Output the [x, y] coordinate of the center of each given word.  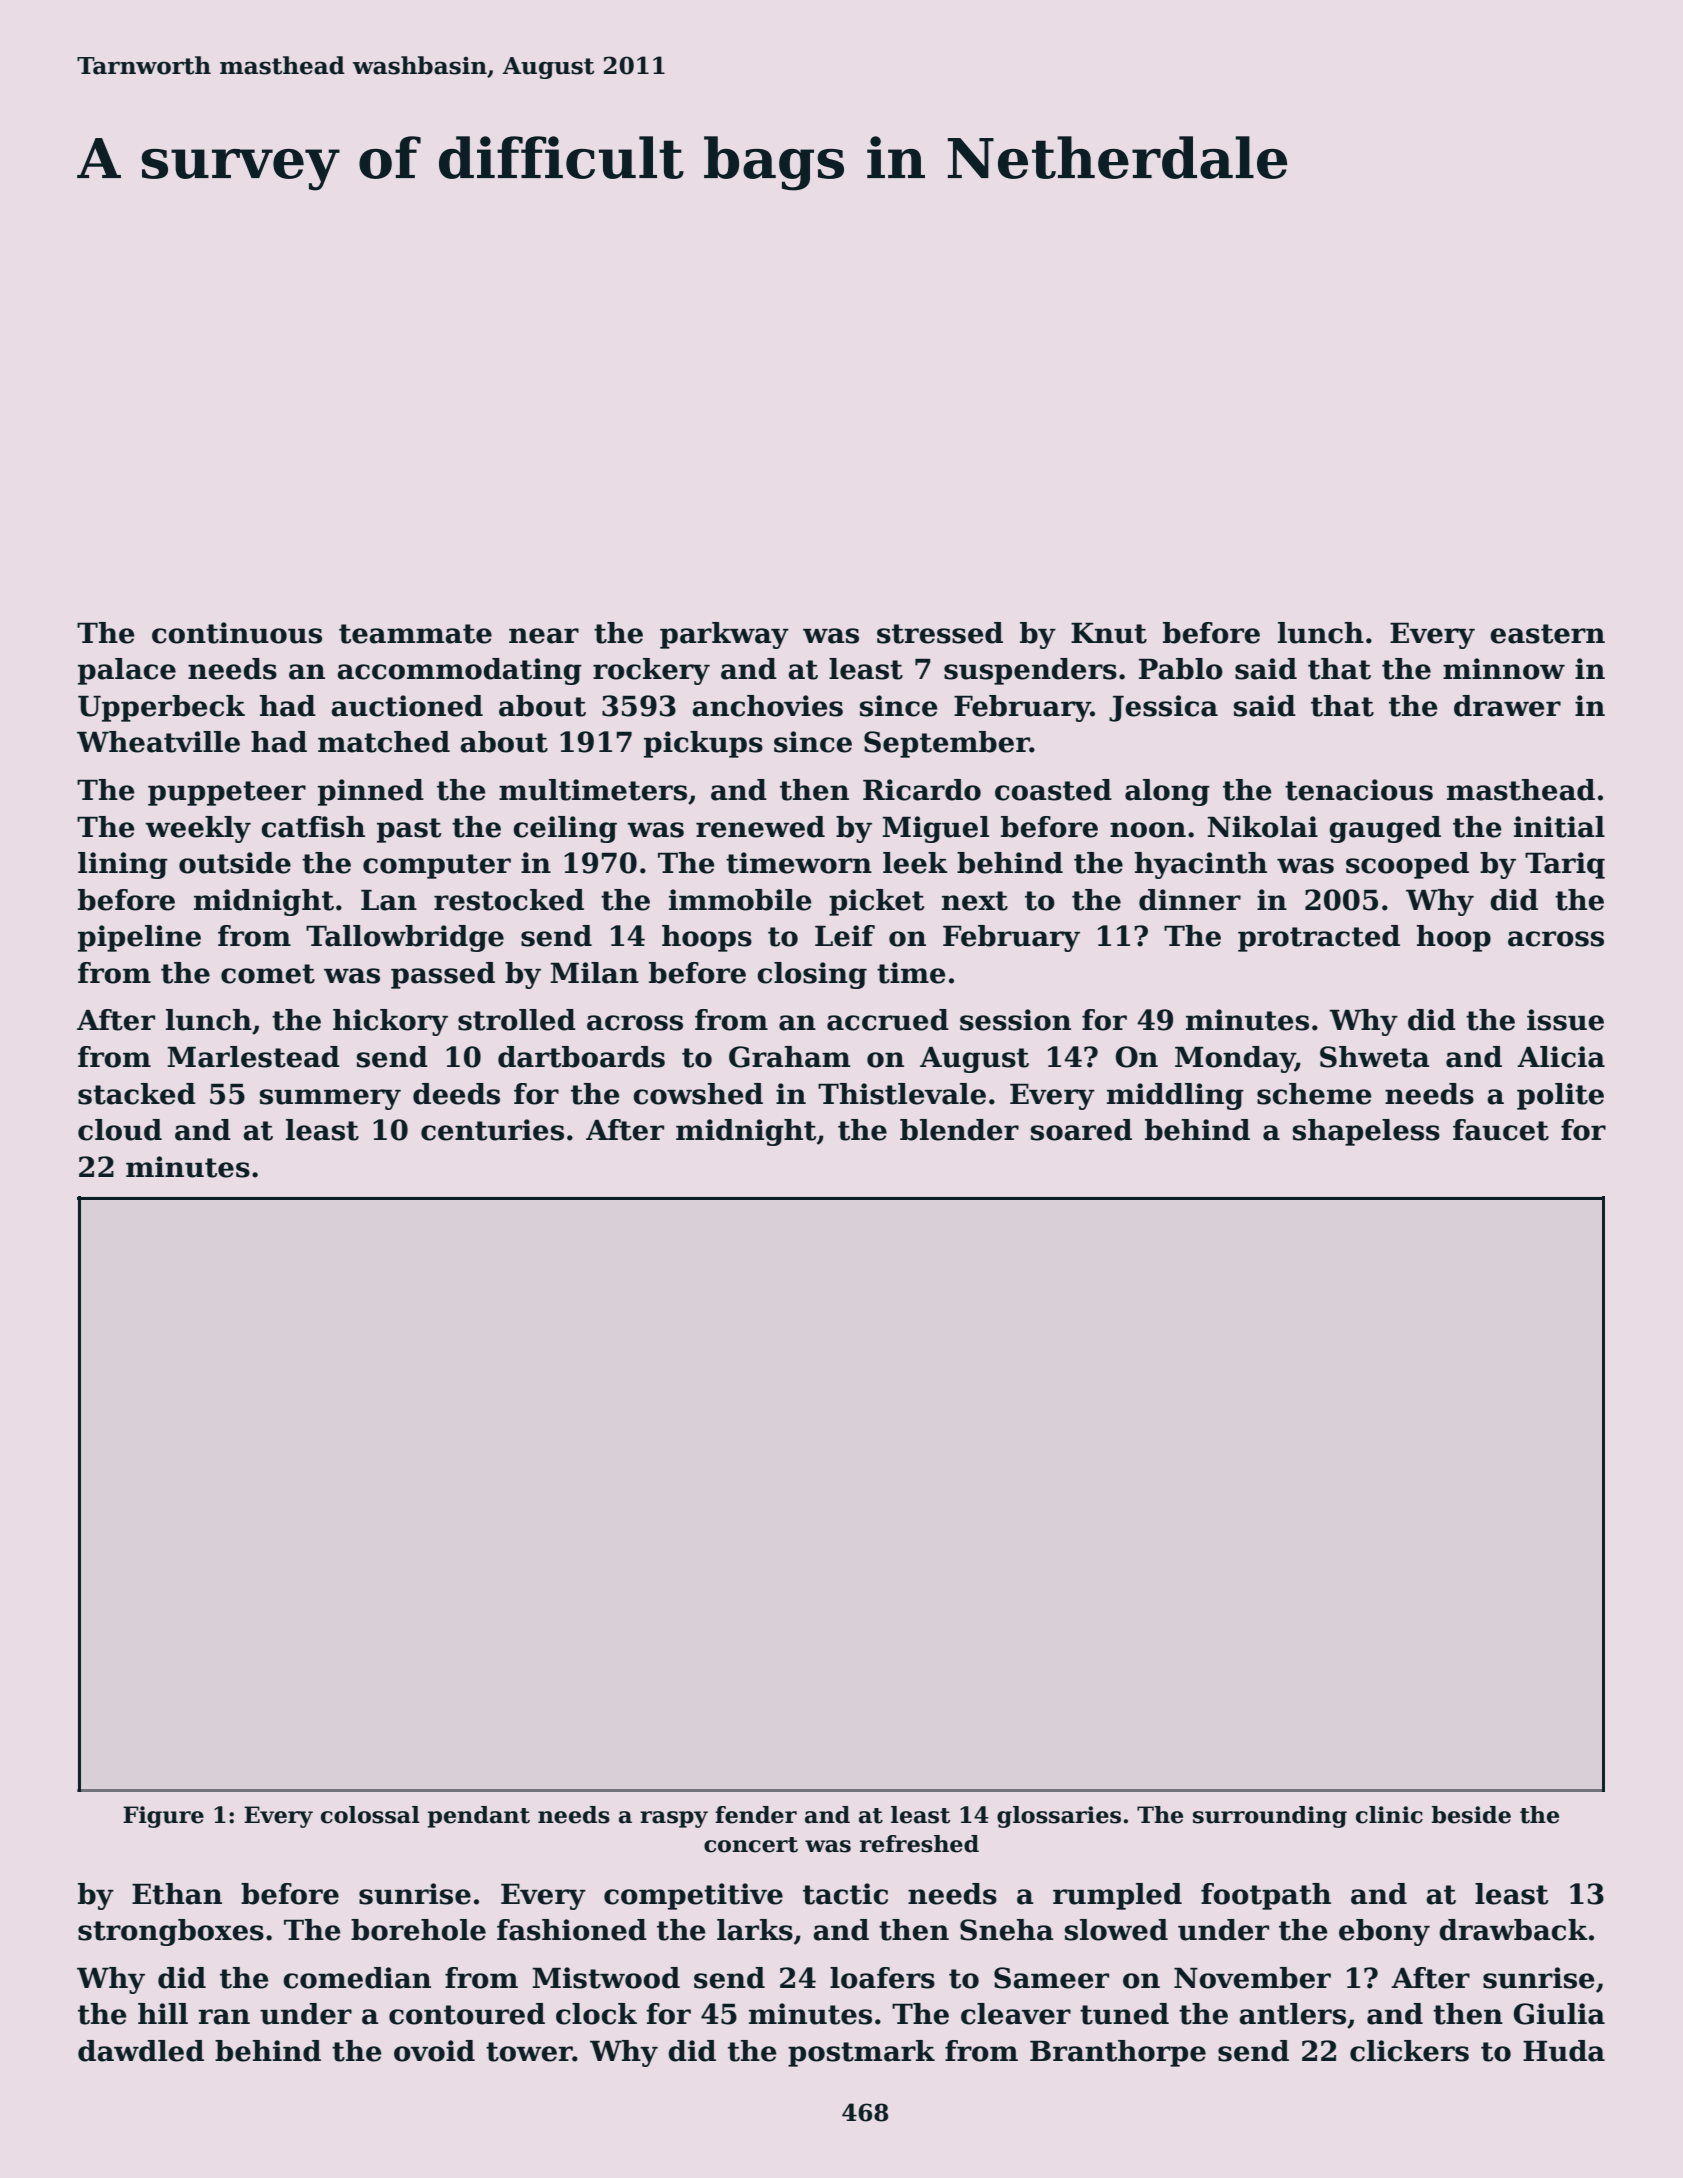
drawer [1507, 706]
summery [330, 1099]
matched [384, 742]
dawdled [141, 2051]
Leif [845, 936]
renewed [760, 827]
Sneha [1007, 1930]
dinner [1190, 900]
